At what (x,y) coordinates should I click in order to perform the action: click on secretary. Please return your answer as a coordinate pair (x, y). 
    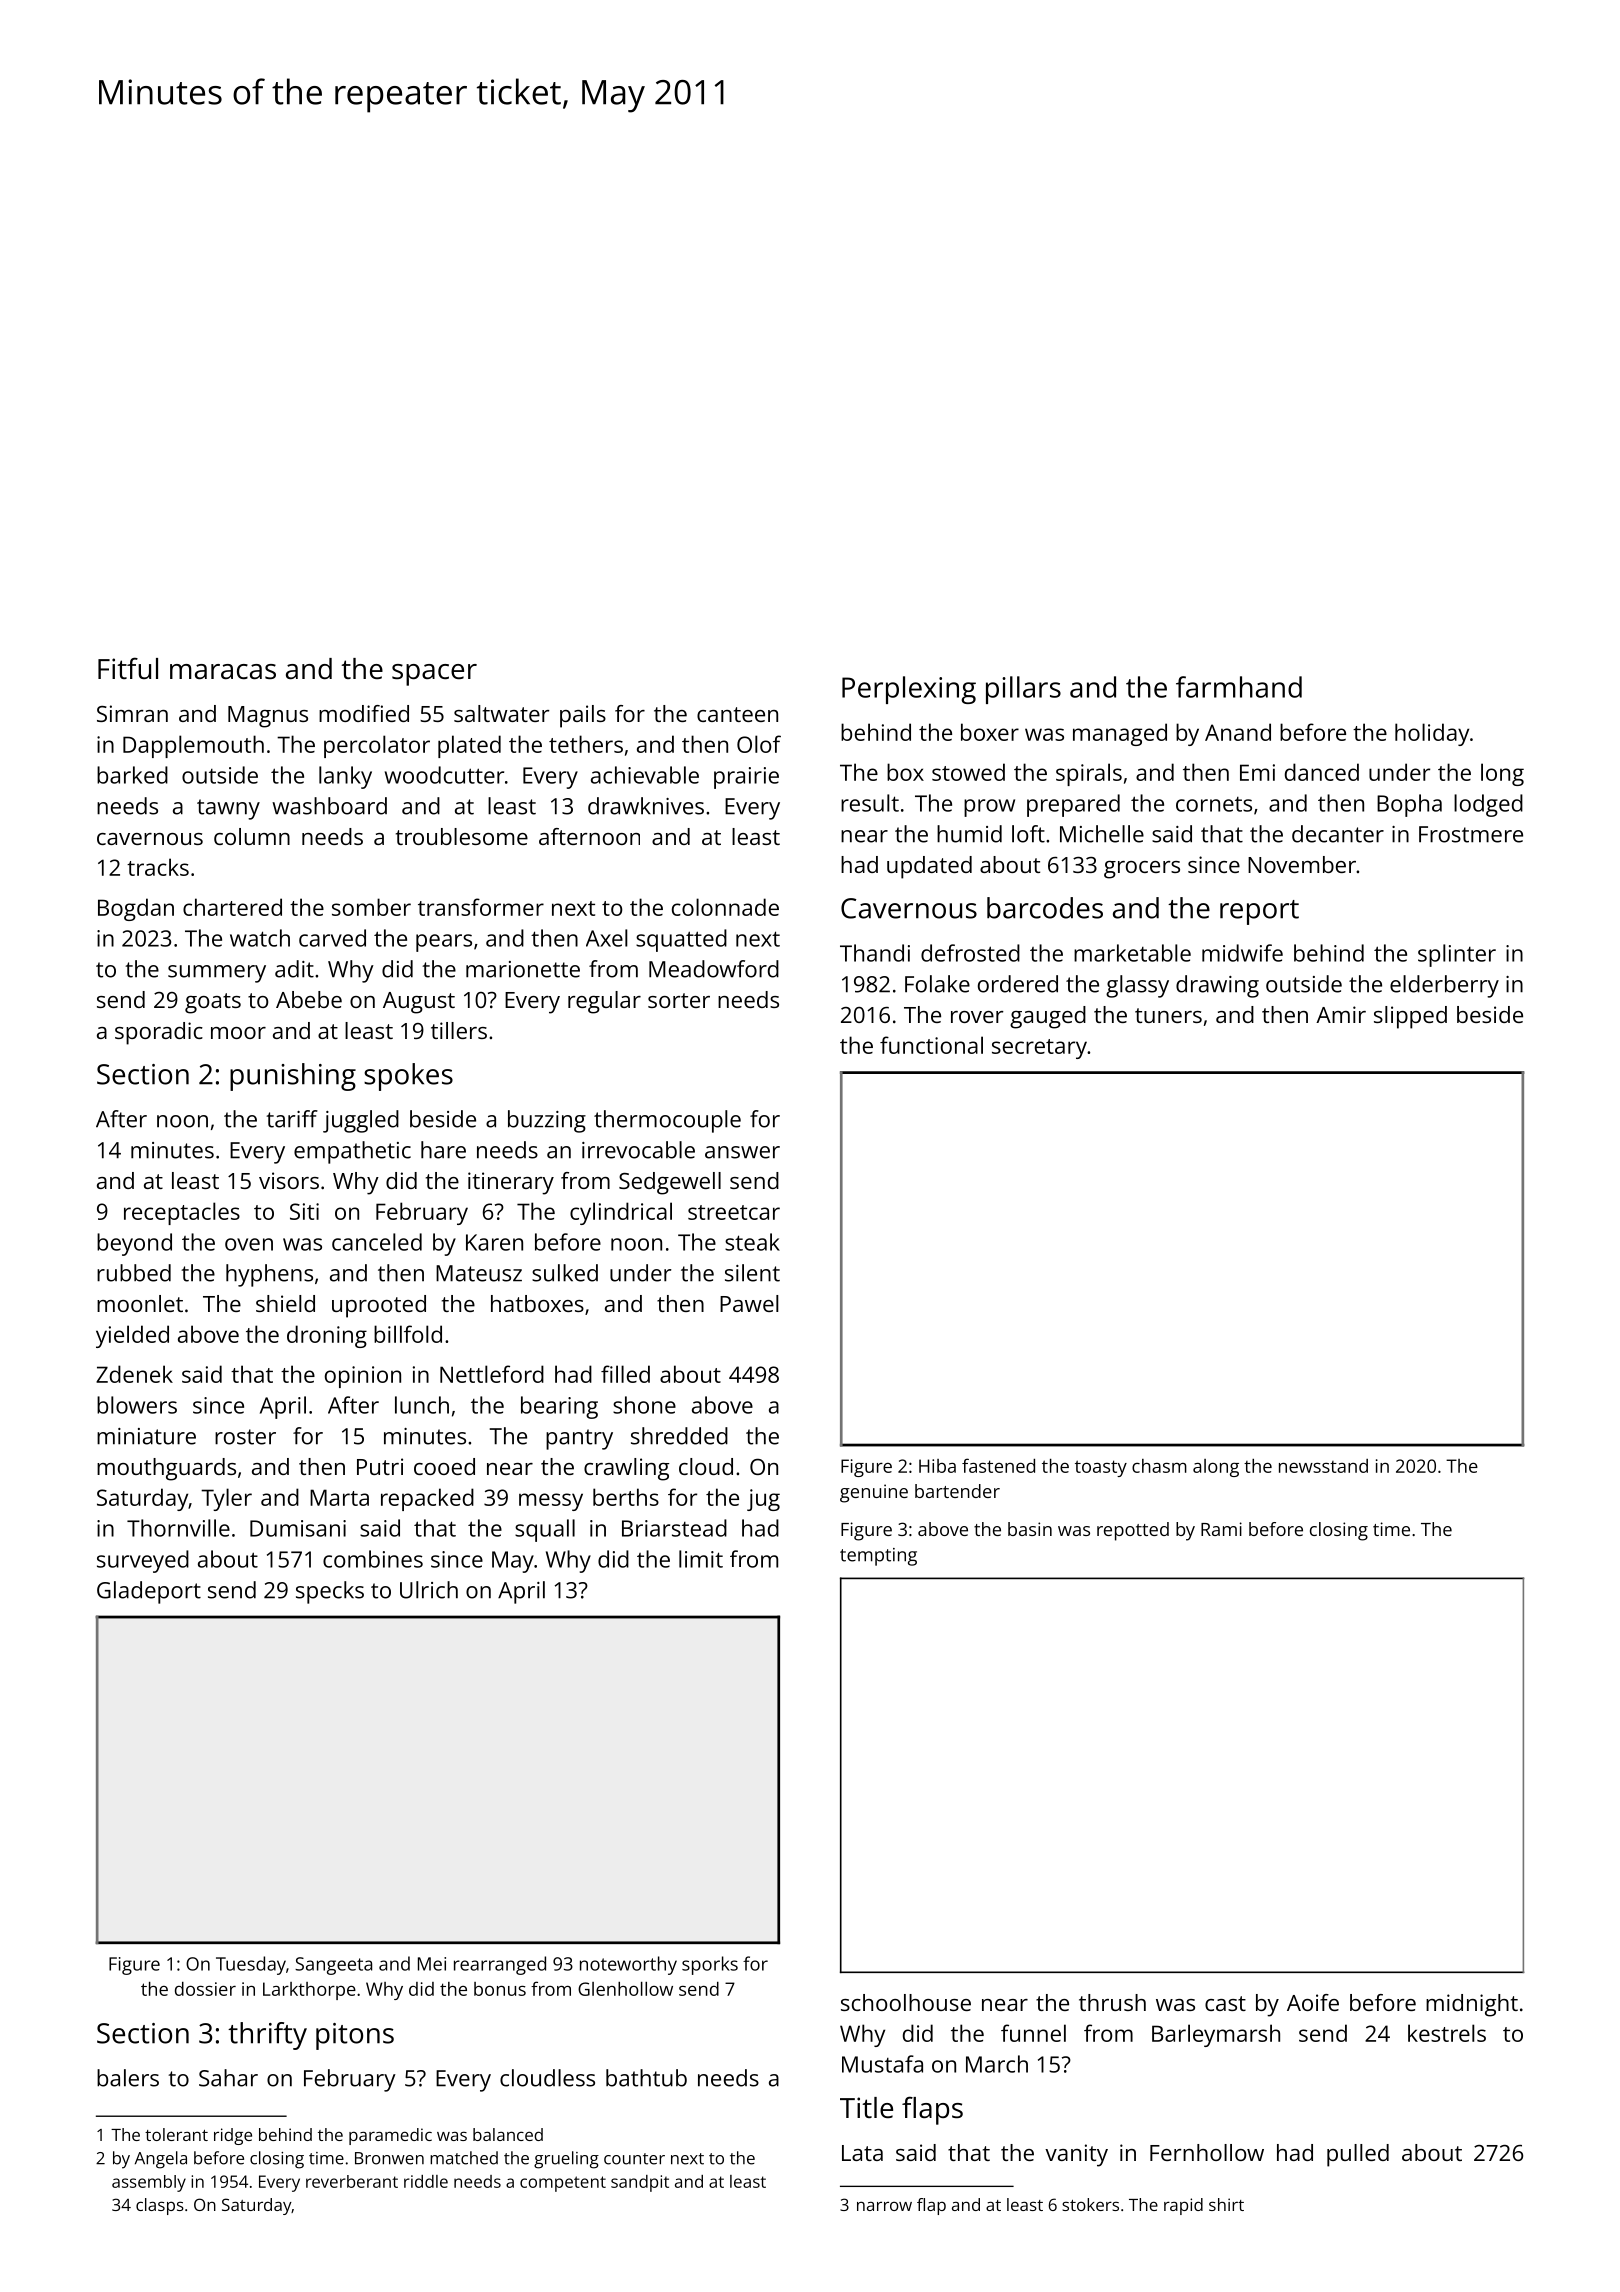
    Looking at the image, I should click on (1039, 1049).
